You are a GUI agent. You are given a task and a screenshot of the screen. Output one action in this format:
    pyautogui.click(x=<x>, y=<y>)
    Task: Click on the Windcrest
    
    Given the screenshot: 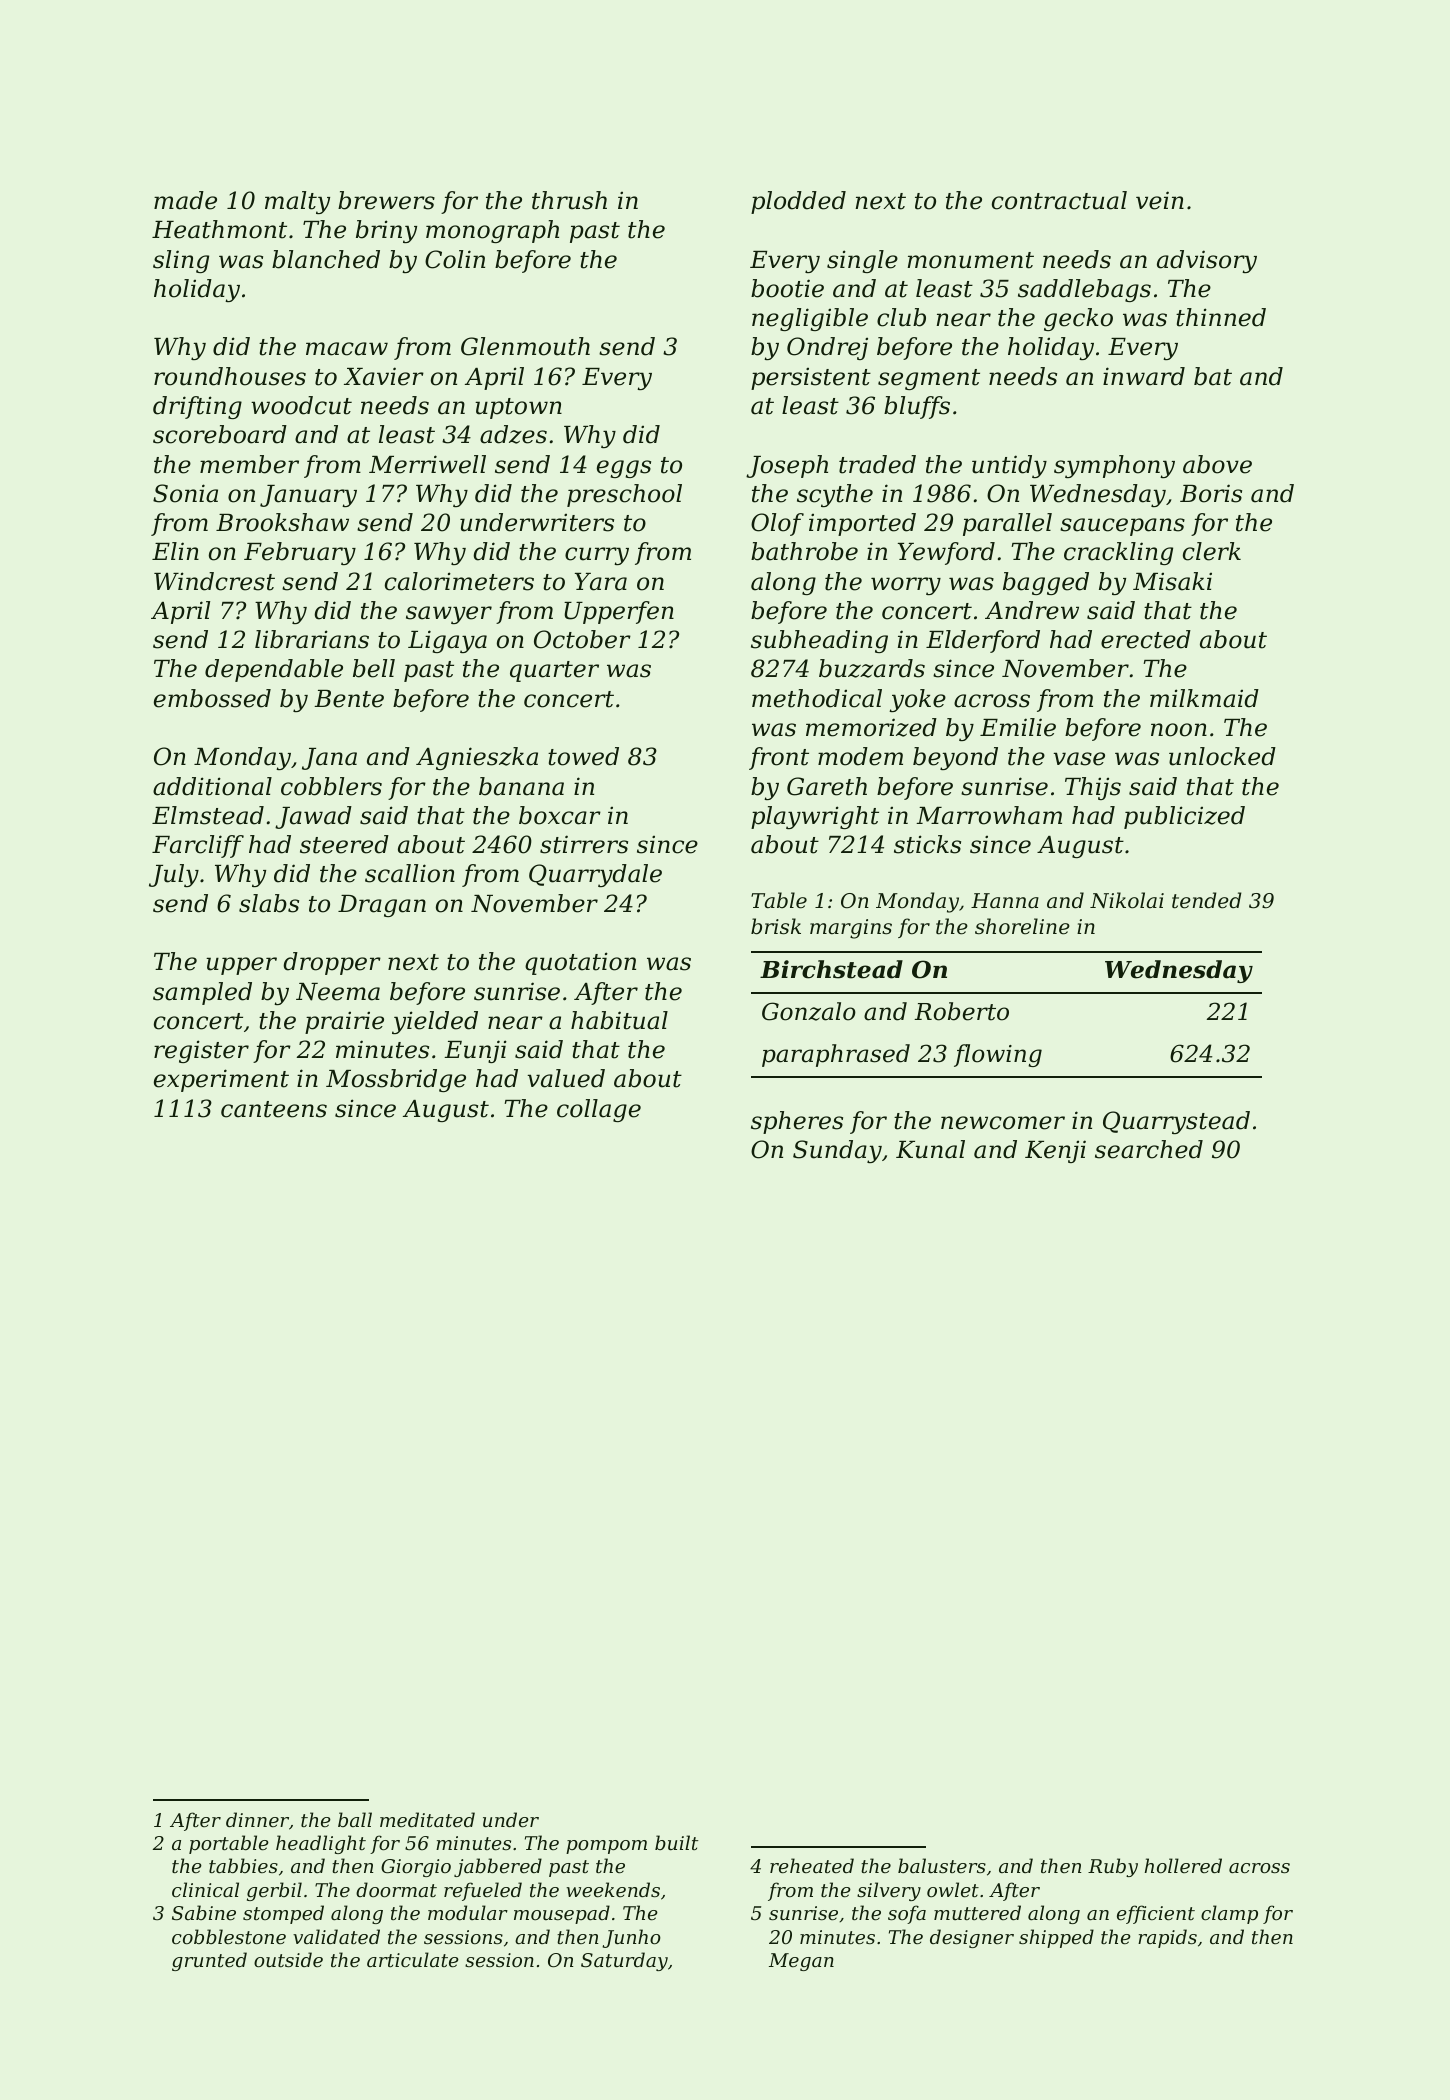 What is the action you would take?
    pyautogui.click(x=214, y=581)
